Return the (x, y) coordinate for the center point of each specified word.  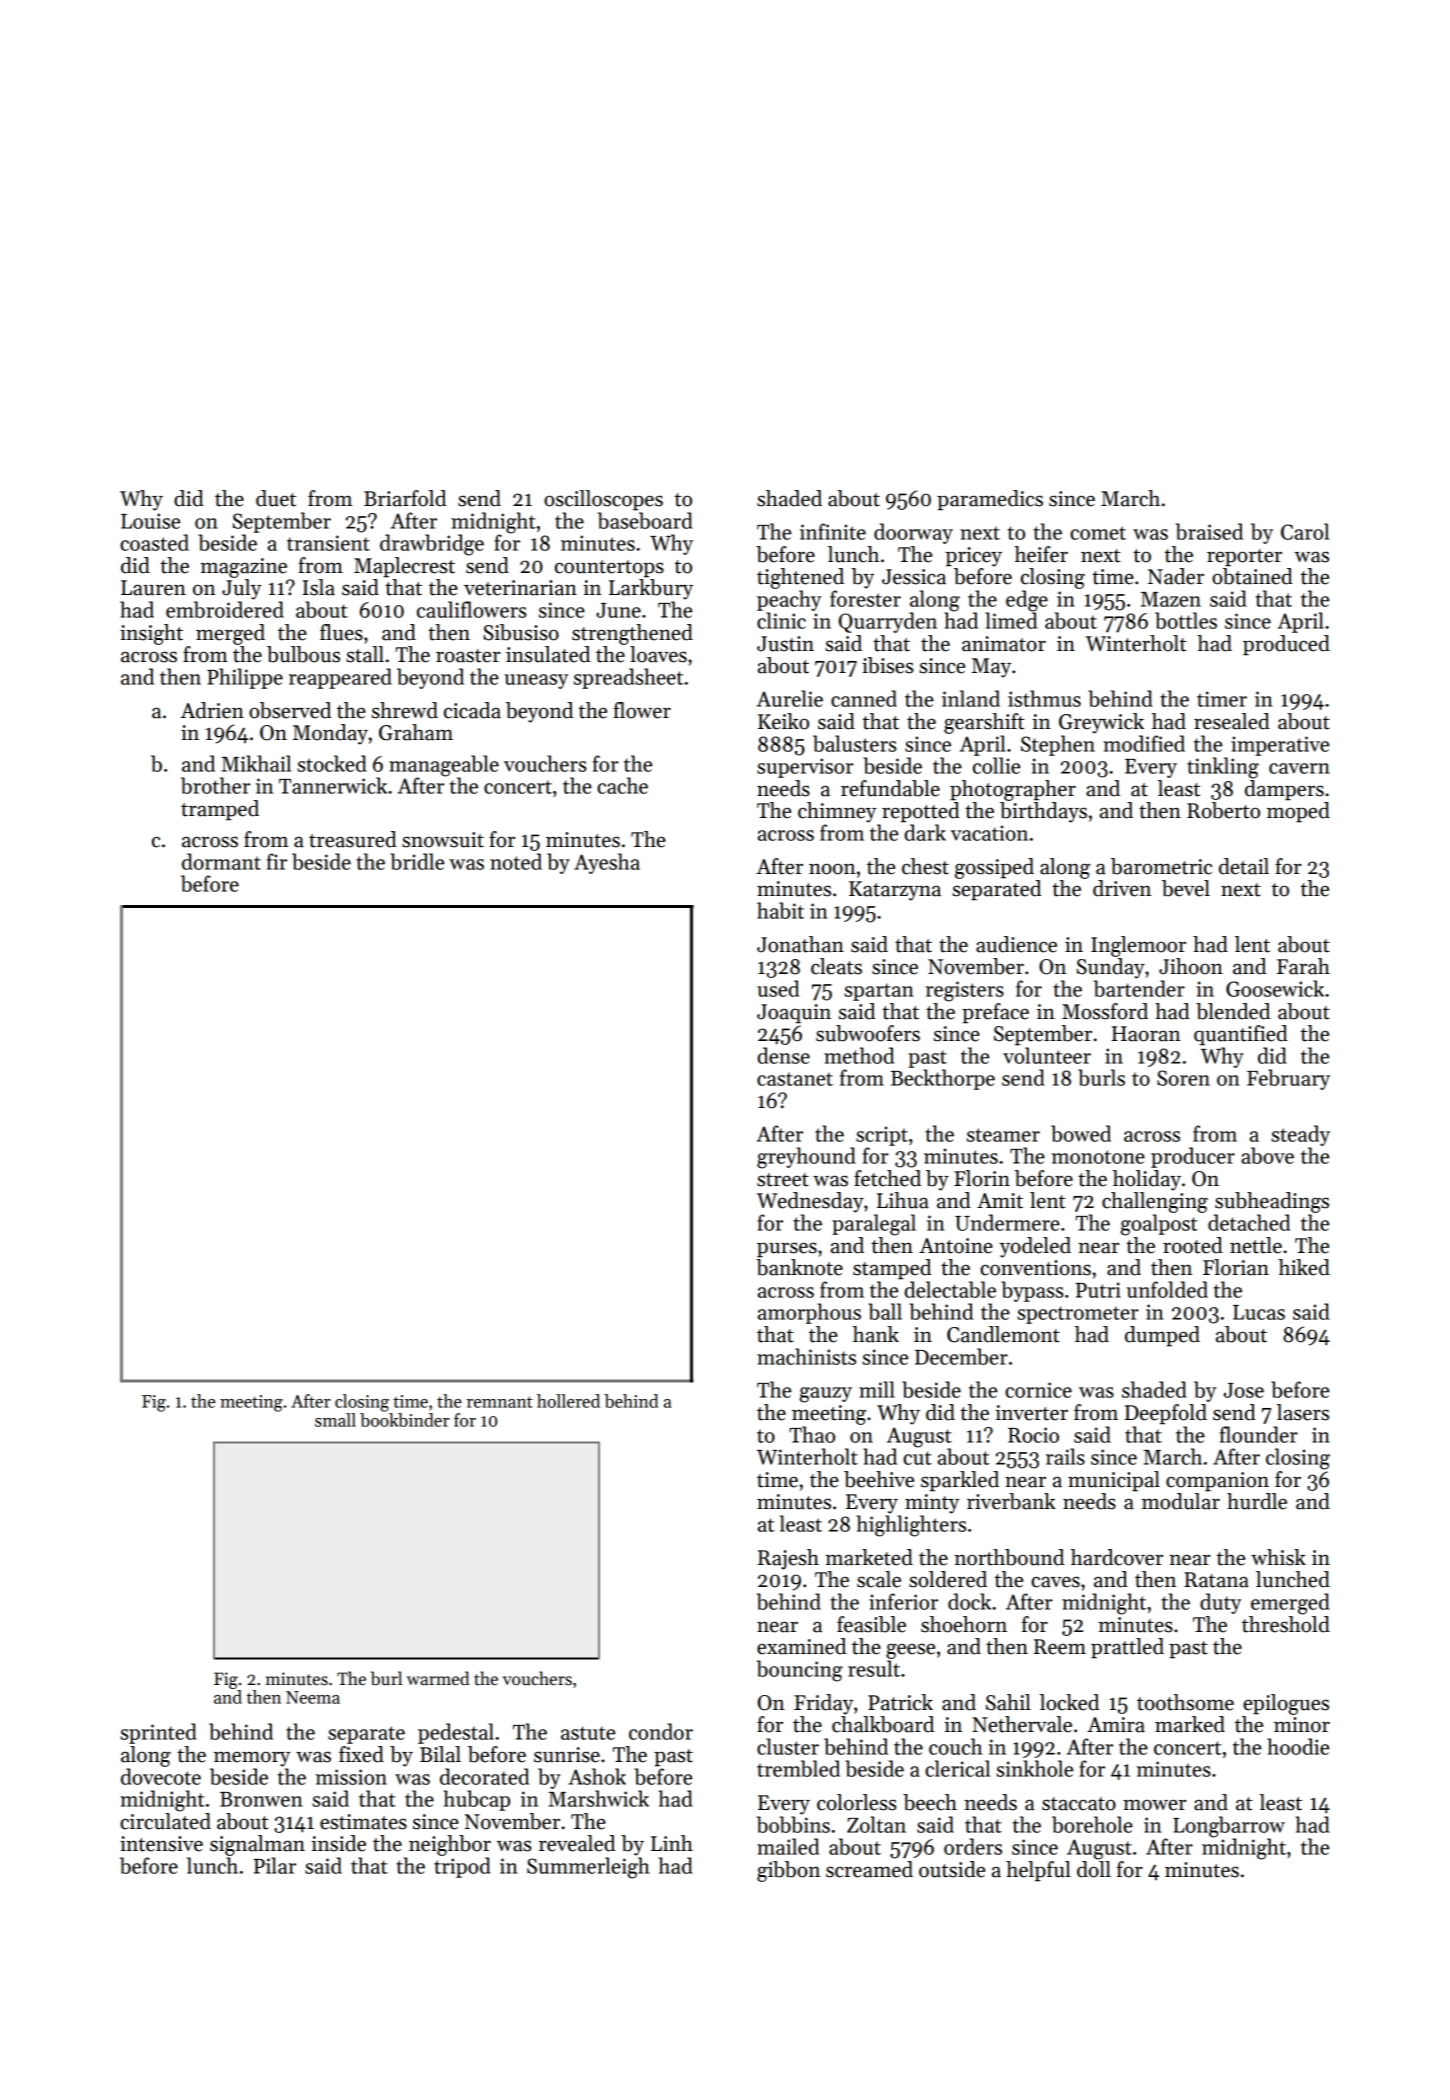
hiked (1304, 1267)
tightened (800, 578)
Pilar (274, 1865)
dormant (221, 861)
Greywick (1101, 723)
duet (276, 498)
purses (787, 1250)
